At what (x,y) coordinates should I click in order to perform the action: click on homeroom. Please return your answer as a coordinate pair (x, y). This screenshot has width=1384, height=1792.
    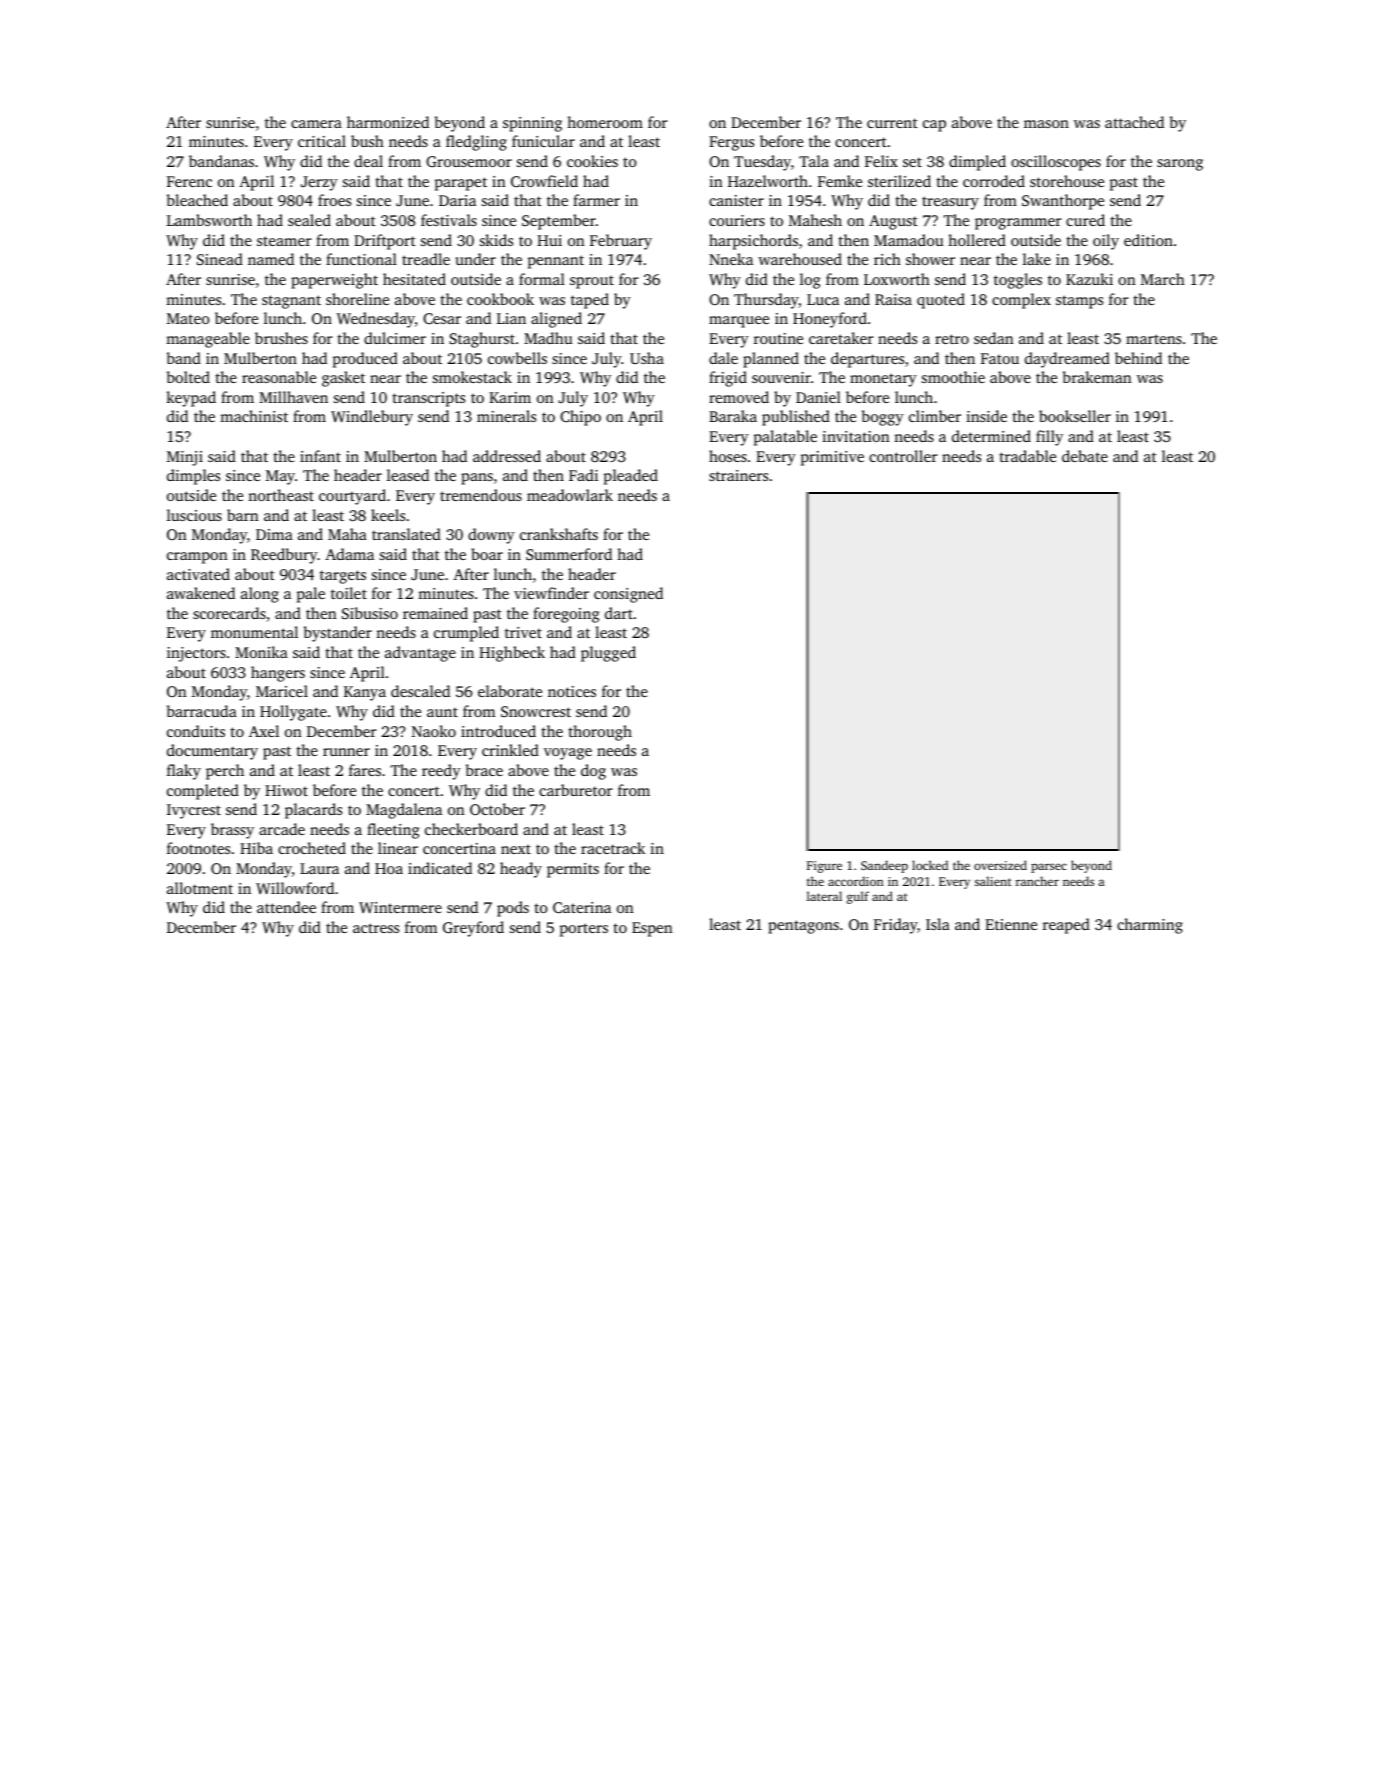
    Looking at the image, I should click on (605, 122).
